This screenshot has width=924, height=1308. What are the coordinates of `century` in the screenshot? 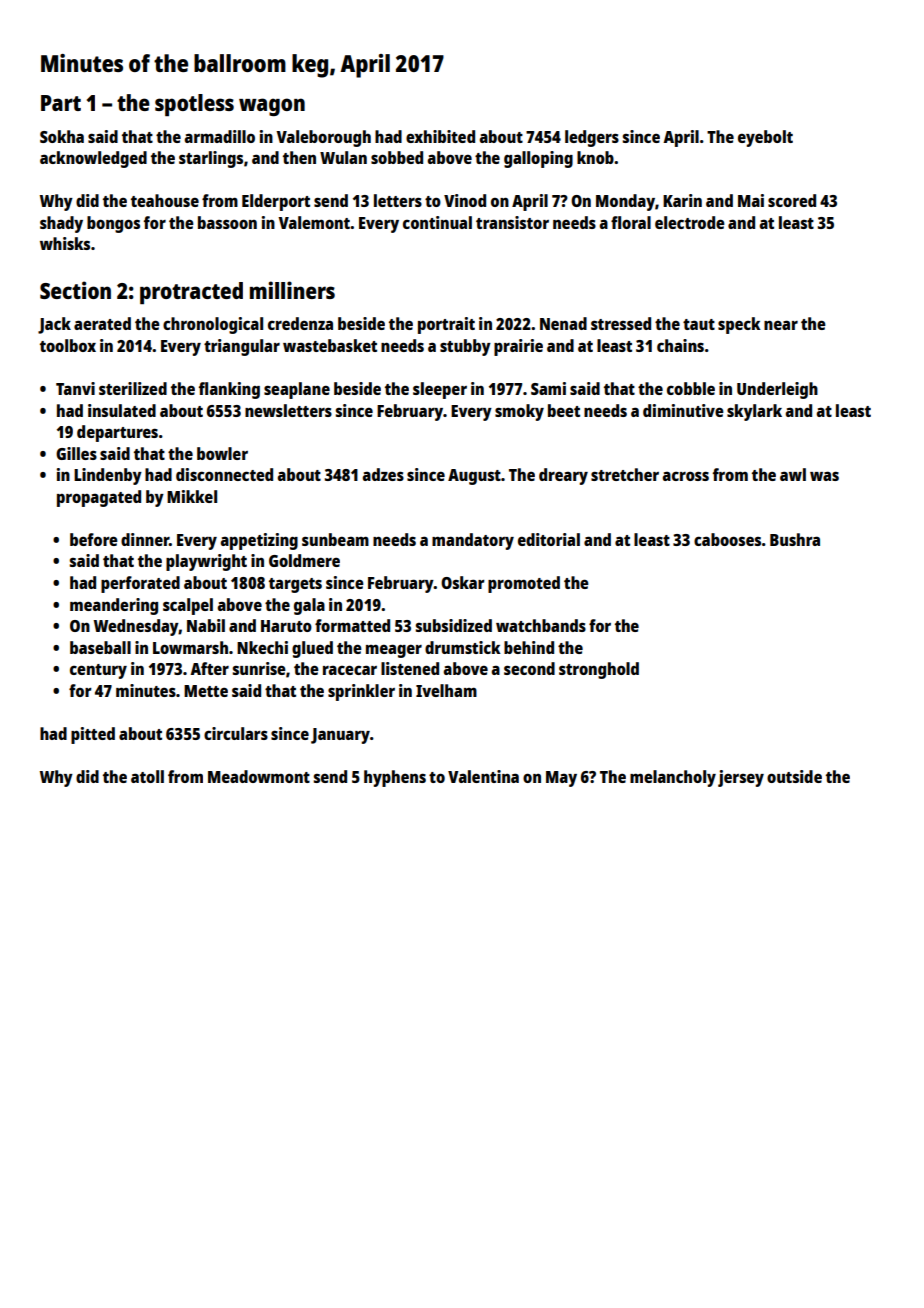 It's located at (98, 671).
